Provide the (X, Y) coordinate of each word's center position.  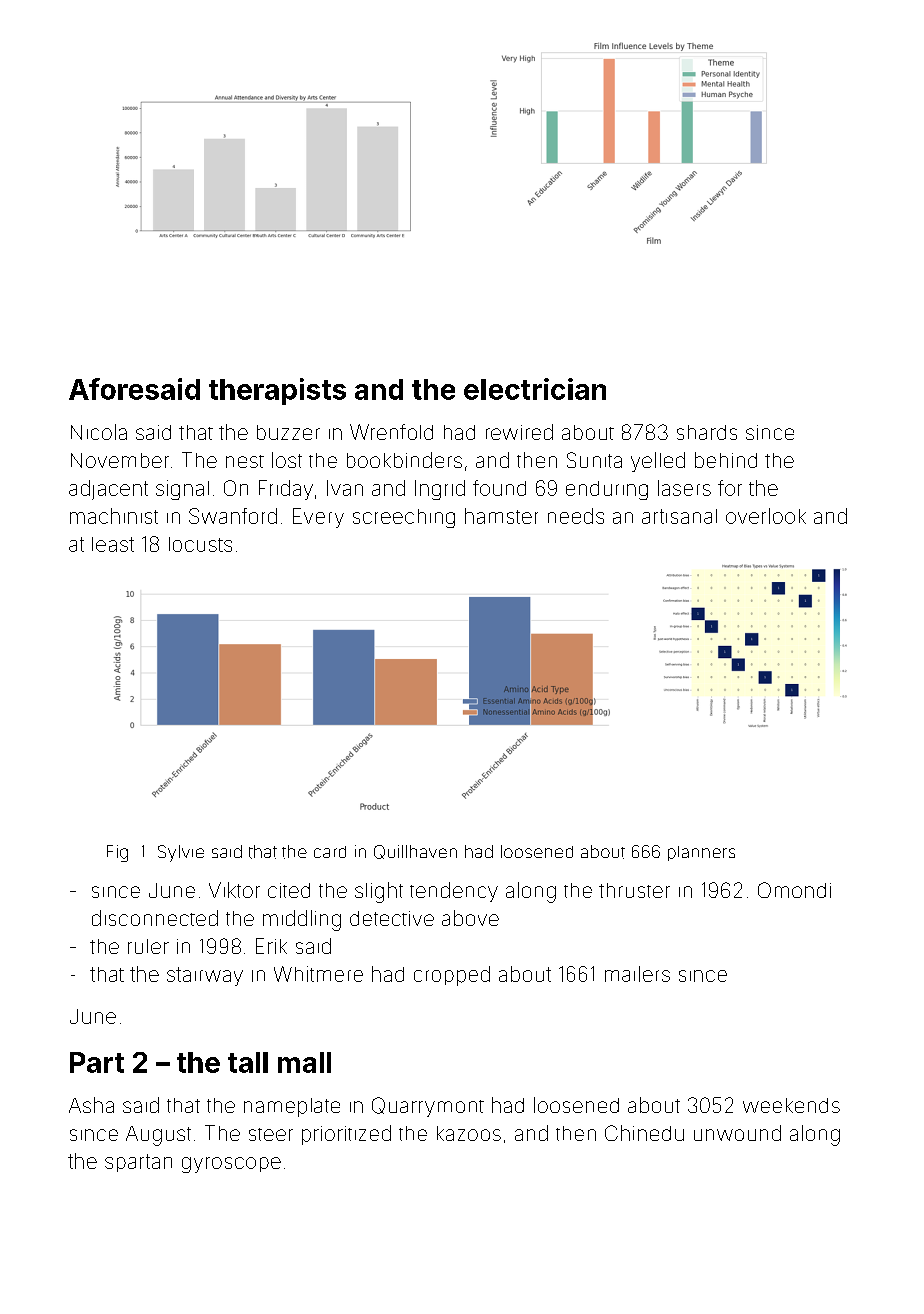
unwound (737, 1133)
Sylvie (181, 853)
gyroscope (231, 1165)
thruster (634, 890)
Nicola (99, 432)
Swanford (233, 516)
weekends (791, 1105)
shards (707, 432)
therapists (277, 391)
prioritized (346, 1135)
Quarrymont (428, 1107)
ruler (148, 946)
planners (701, 853)
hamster (501, 516)
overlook (766, 516)
